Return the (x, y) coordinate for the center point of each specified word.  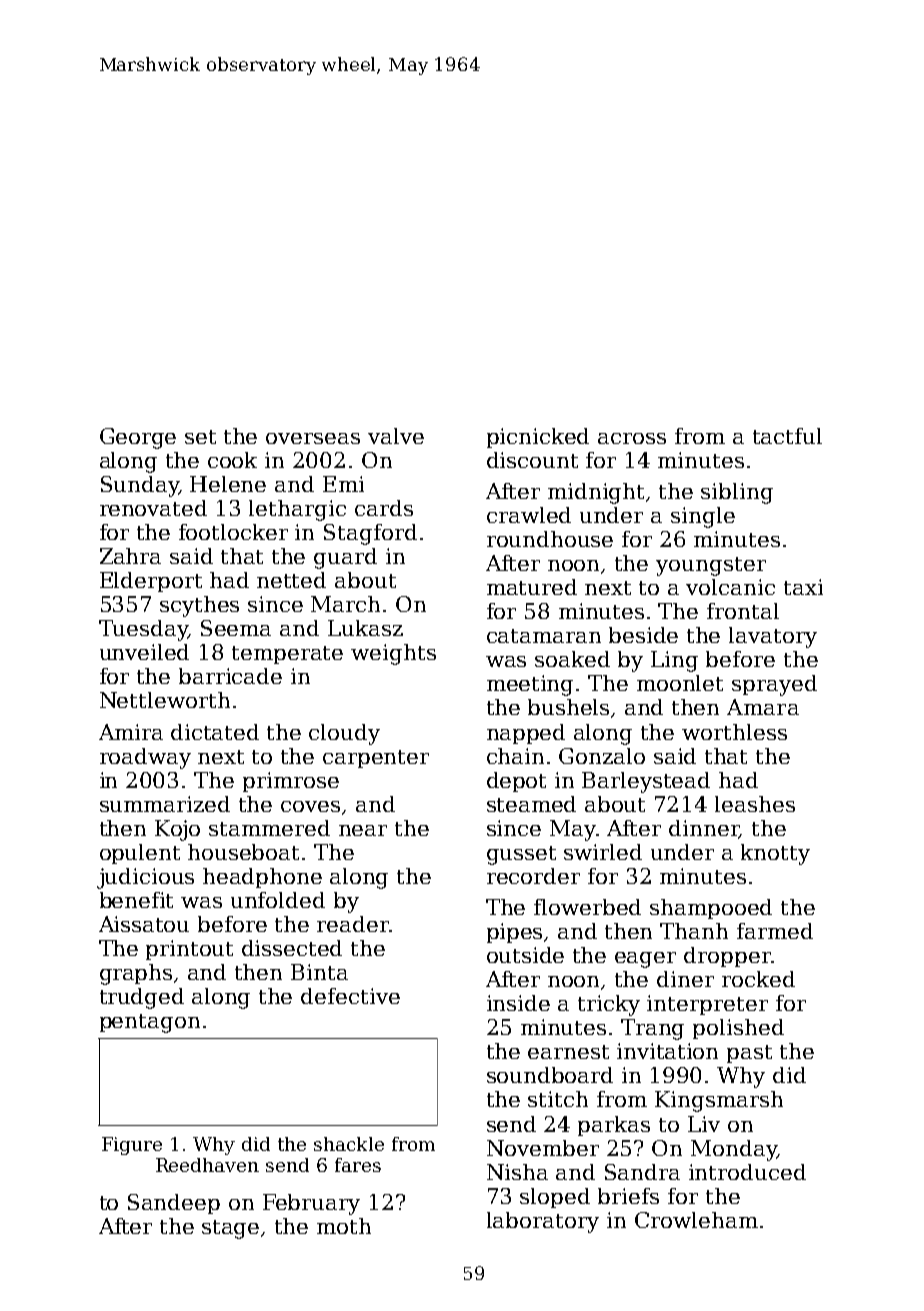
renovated (153, 508)
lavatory (773, 637)
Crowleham (696, 1220)
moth (344, 1226)
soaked (572, 659)
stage (230, 1229)
